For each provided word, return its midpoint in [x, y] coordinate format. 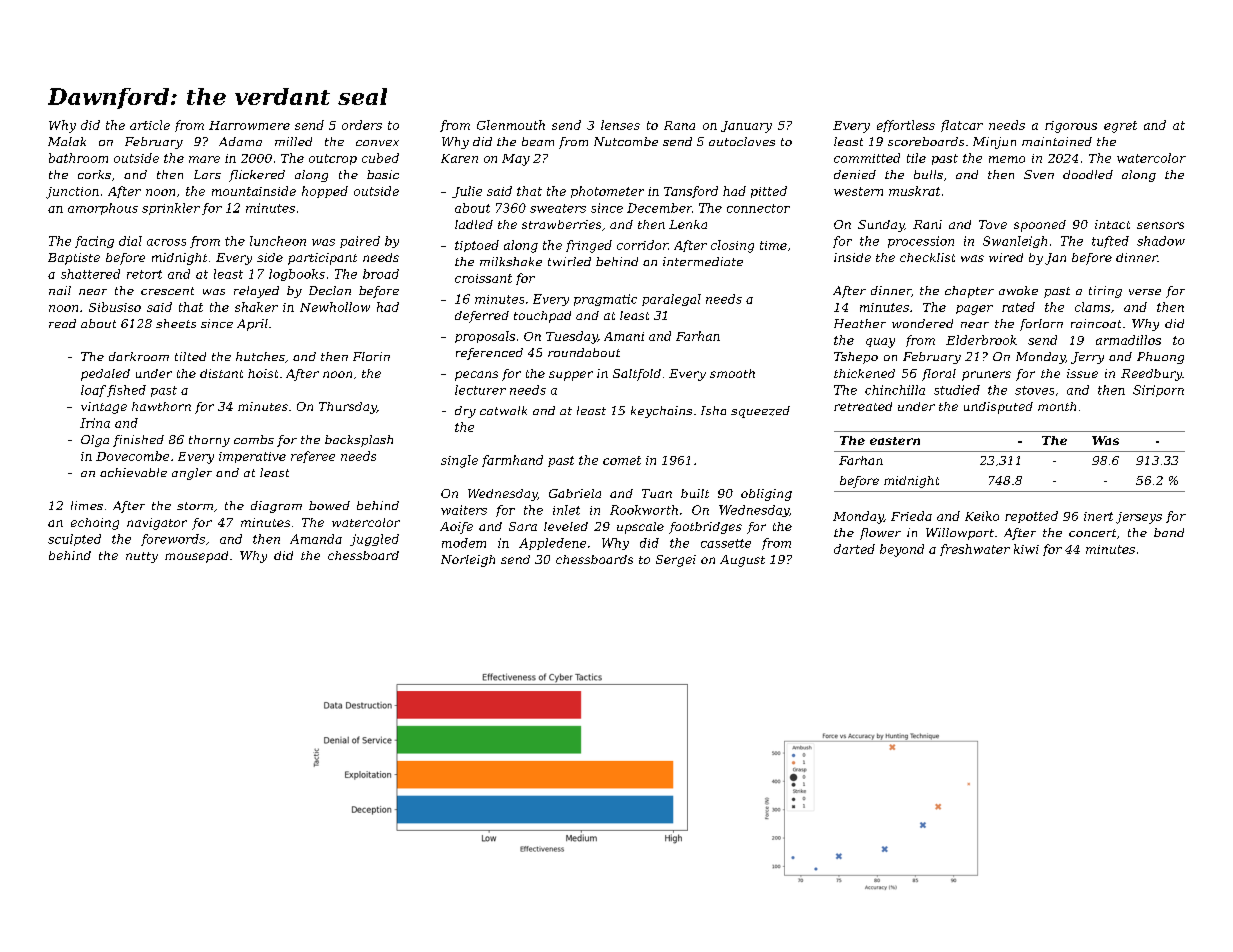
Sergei [676, 561]
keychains [661, 412]
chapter [969, 292]
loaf [93, 391]
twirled [569, 261]
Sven [1039, 174]
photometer [607, 192]
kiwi [1026, 549]
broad [381, 274]
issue [1082, 373]
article [150, 125]
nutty [142, 557]
